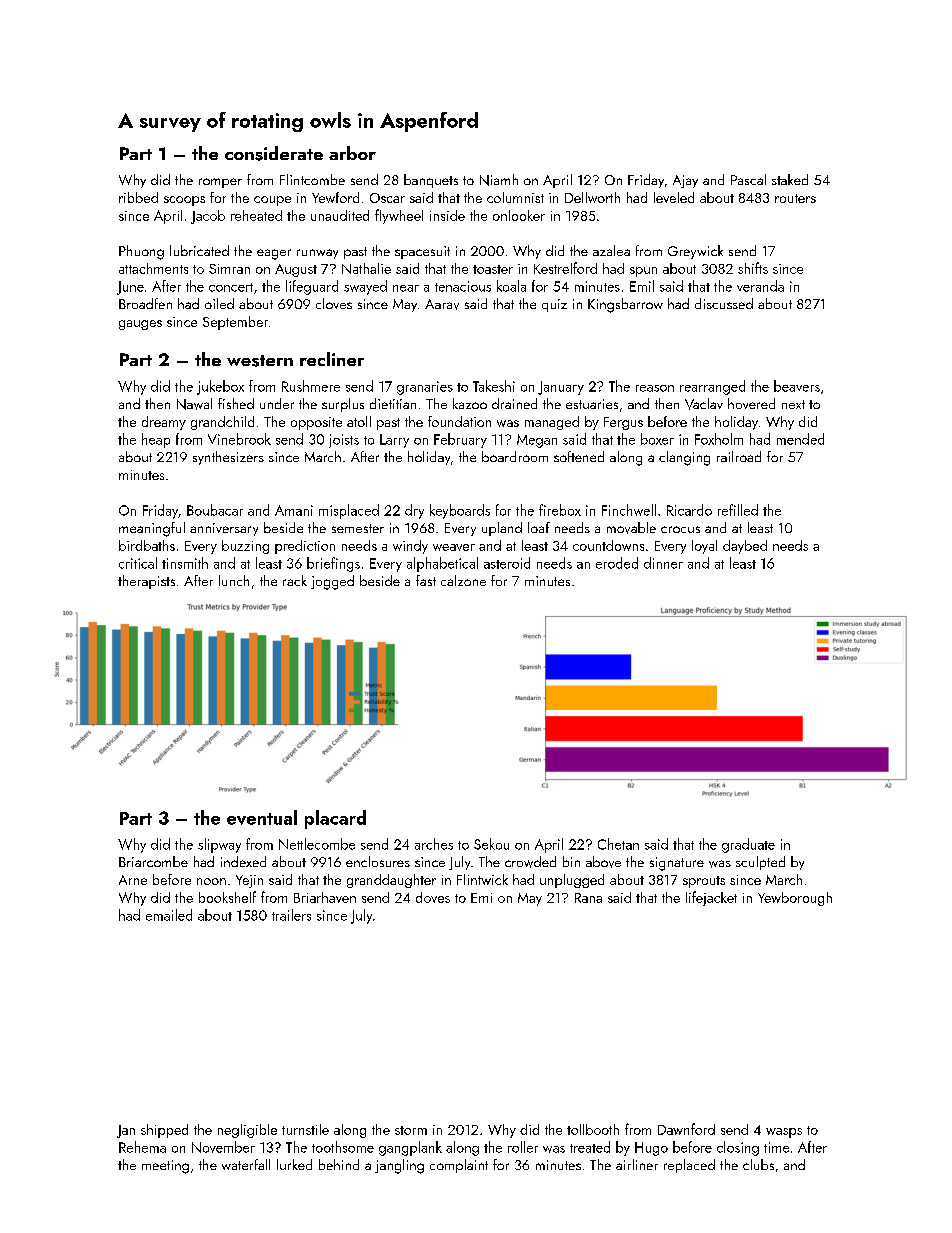 The image size is (952, 1233). I want to click on graduate, so click(748, 845).
